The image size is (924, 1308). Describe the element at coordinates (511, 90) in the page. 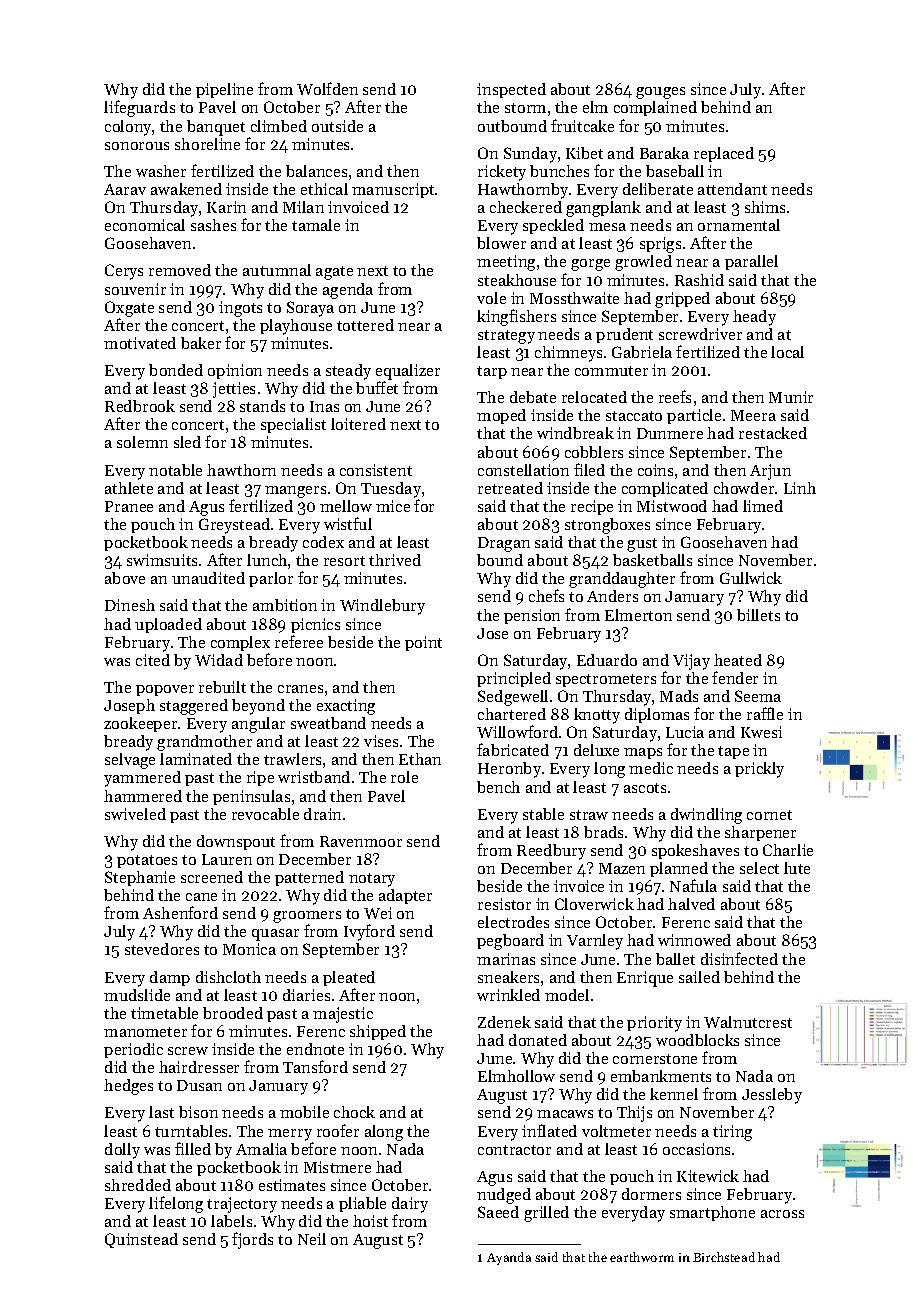

I see `inspected` at that location.
